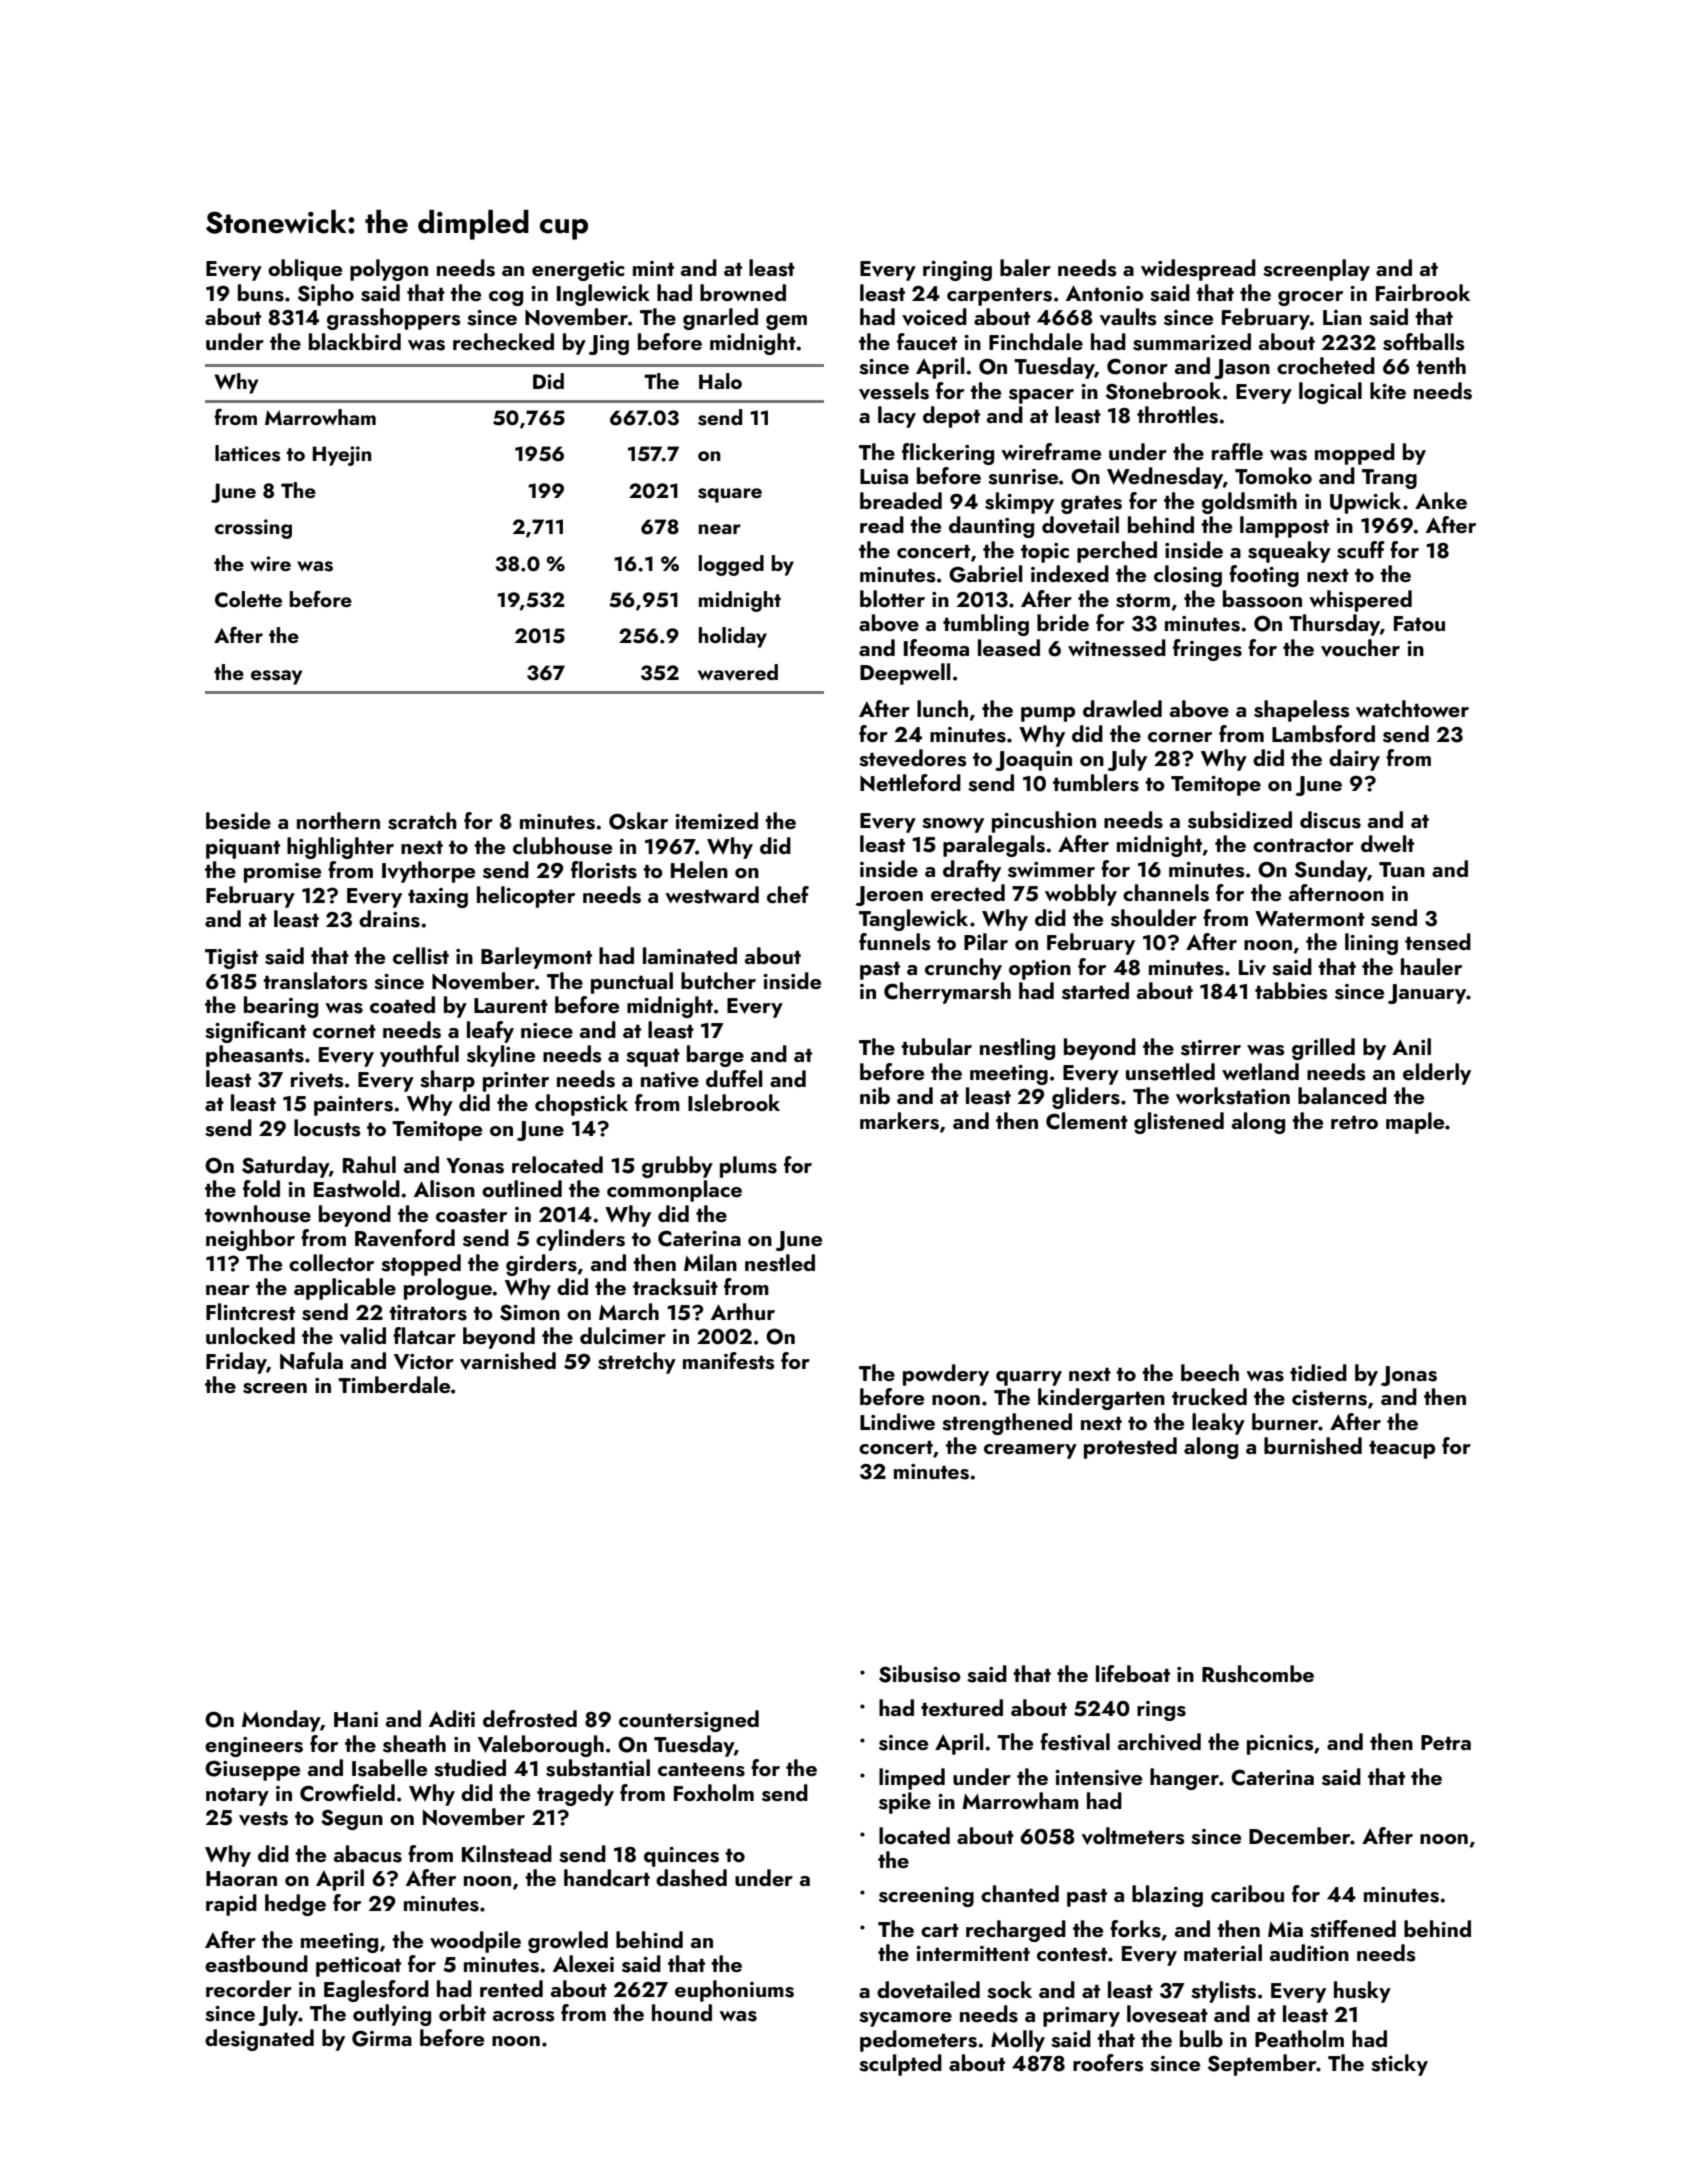 Image resolution: width=1683 pixels, height=2178 pixels. Describe the element at coordinates (261, 293) in the screenshot. I see `buns` at that location.
